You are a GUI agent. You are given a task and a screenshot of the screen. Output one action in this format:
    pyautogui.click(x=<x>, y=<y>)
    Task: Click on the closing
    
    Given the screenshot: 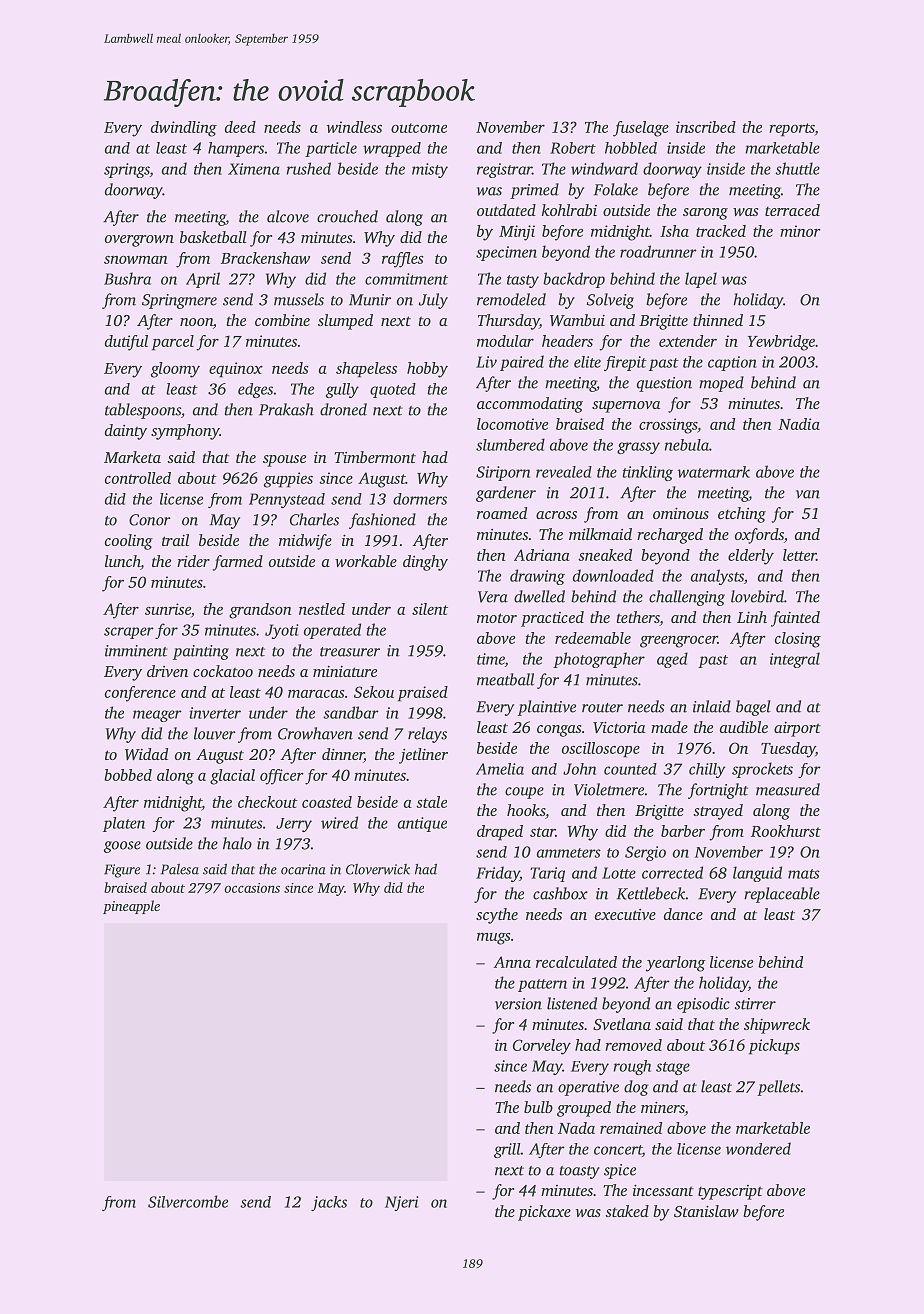 What is the action you would take?
    pyautogui.click(x=798, y=640)
